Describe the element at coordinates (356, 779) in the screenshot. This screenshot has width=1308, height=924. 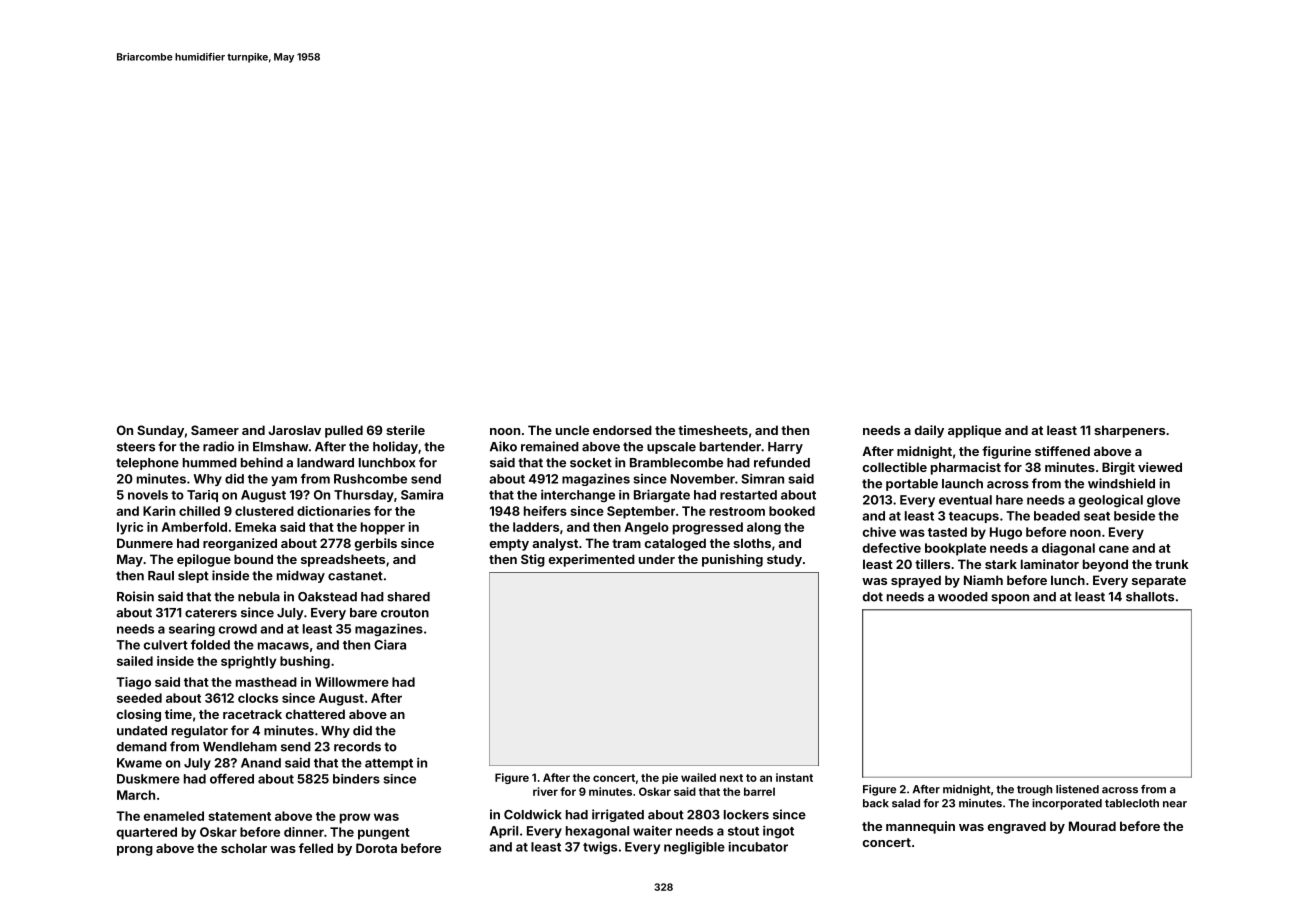
I see `binders` at that location.
